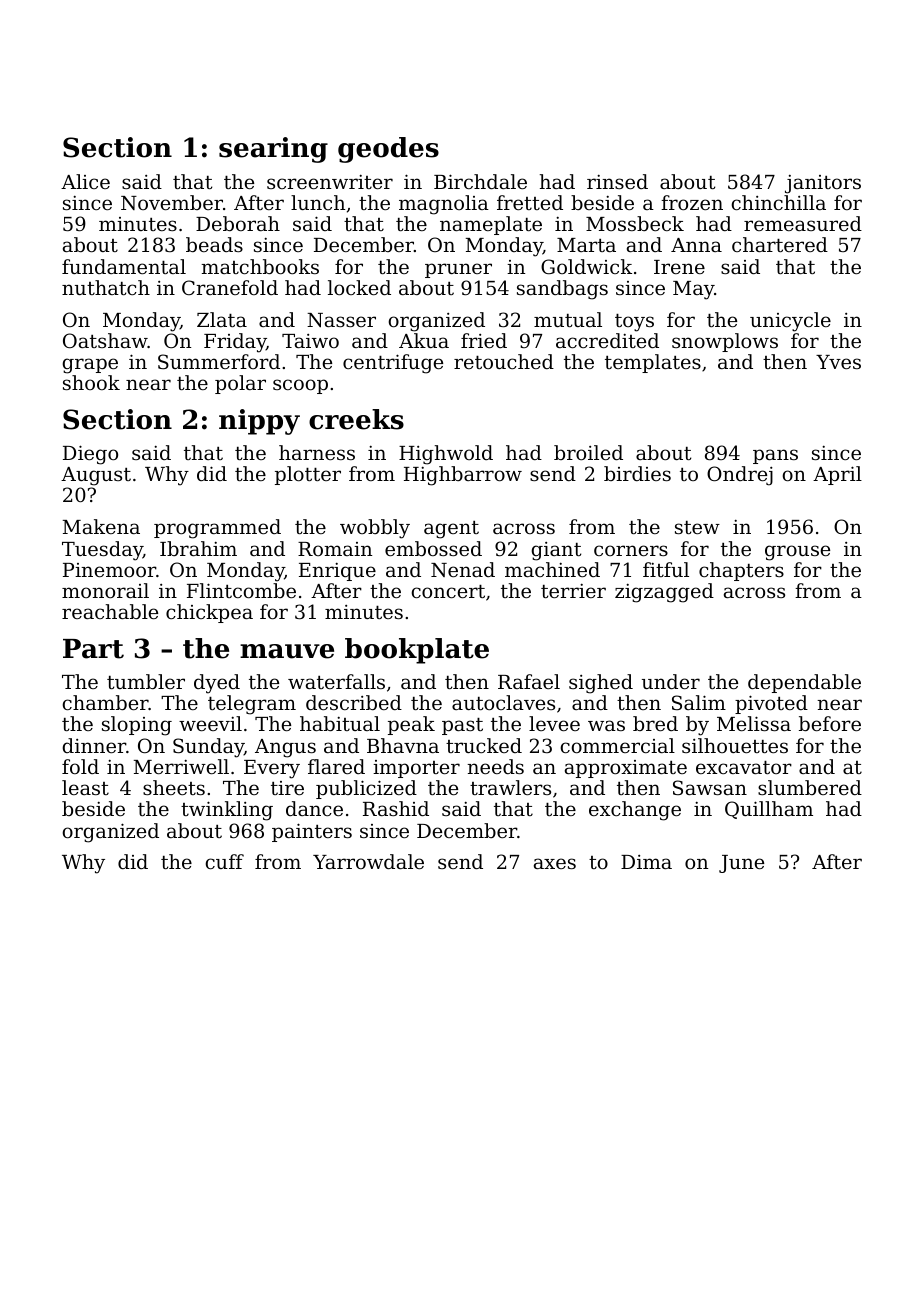  Describe the element at coordinates (803, 223) in the screenshot. I see `remeasured` at that location.
